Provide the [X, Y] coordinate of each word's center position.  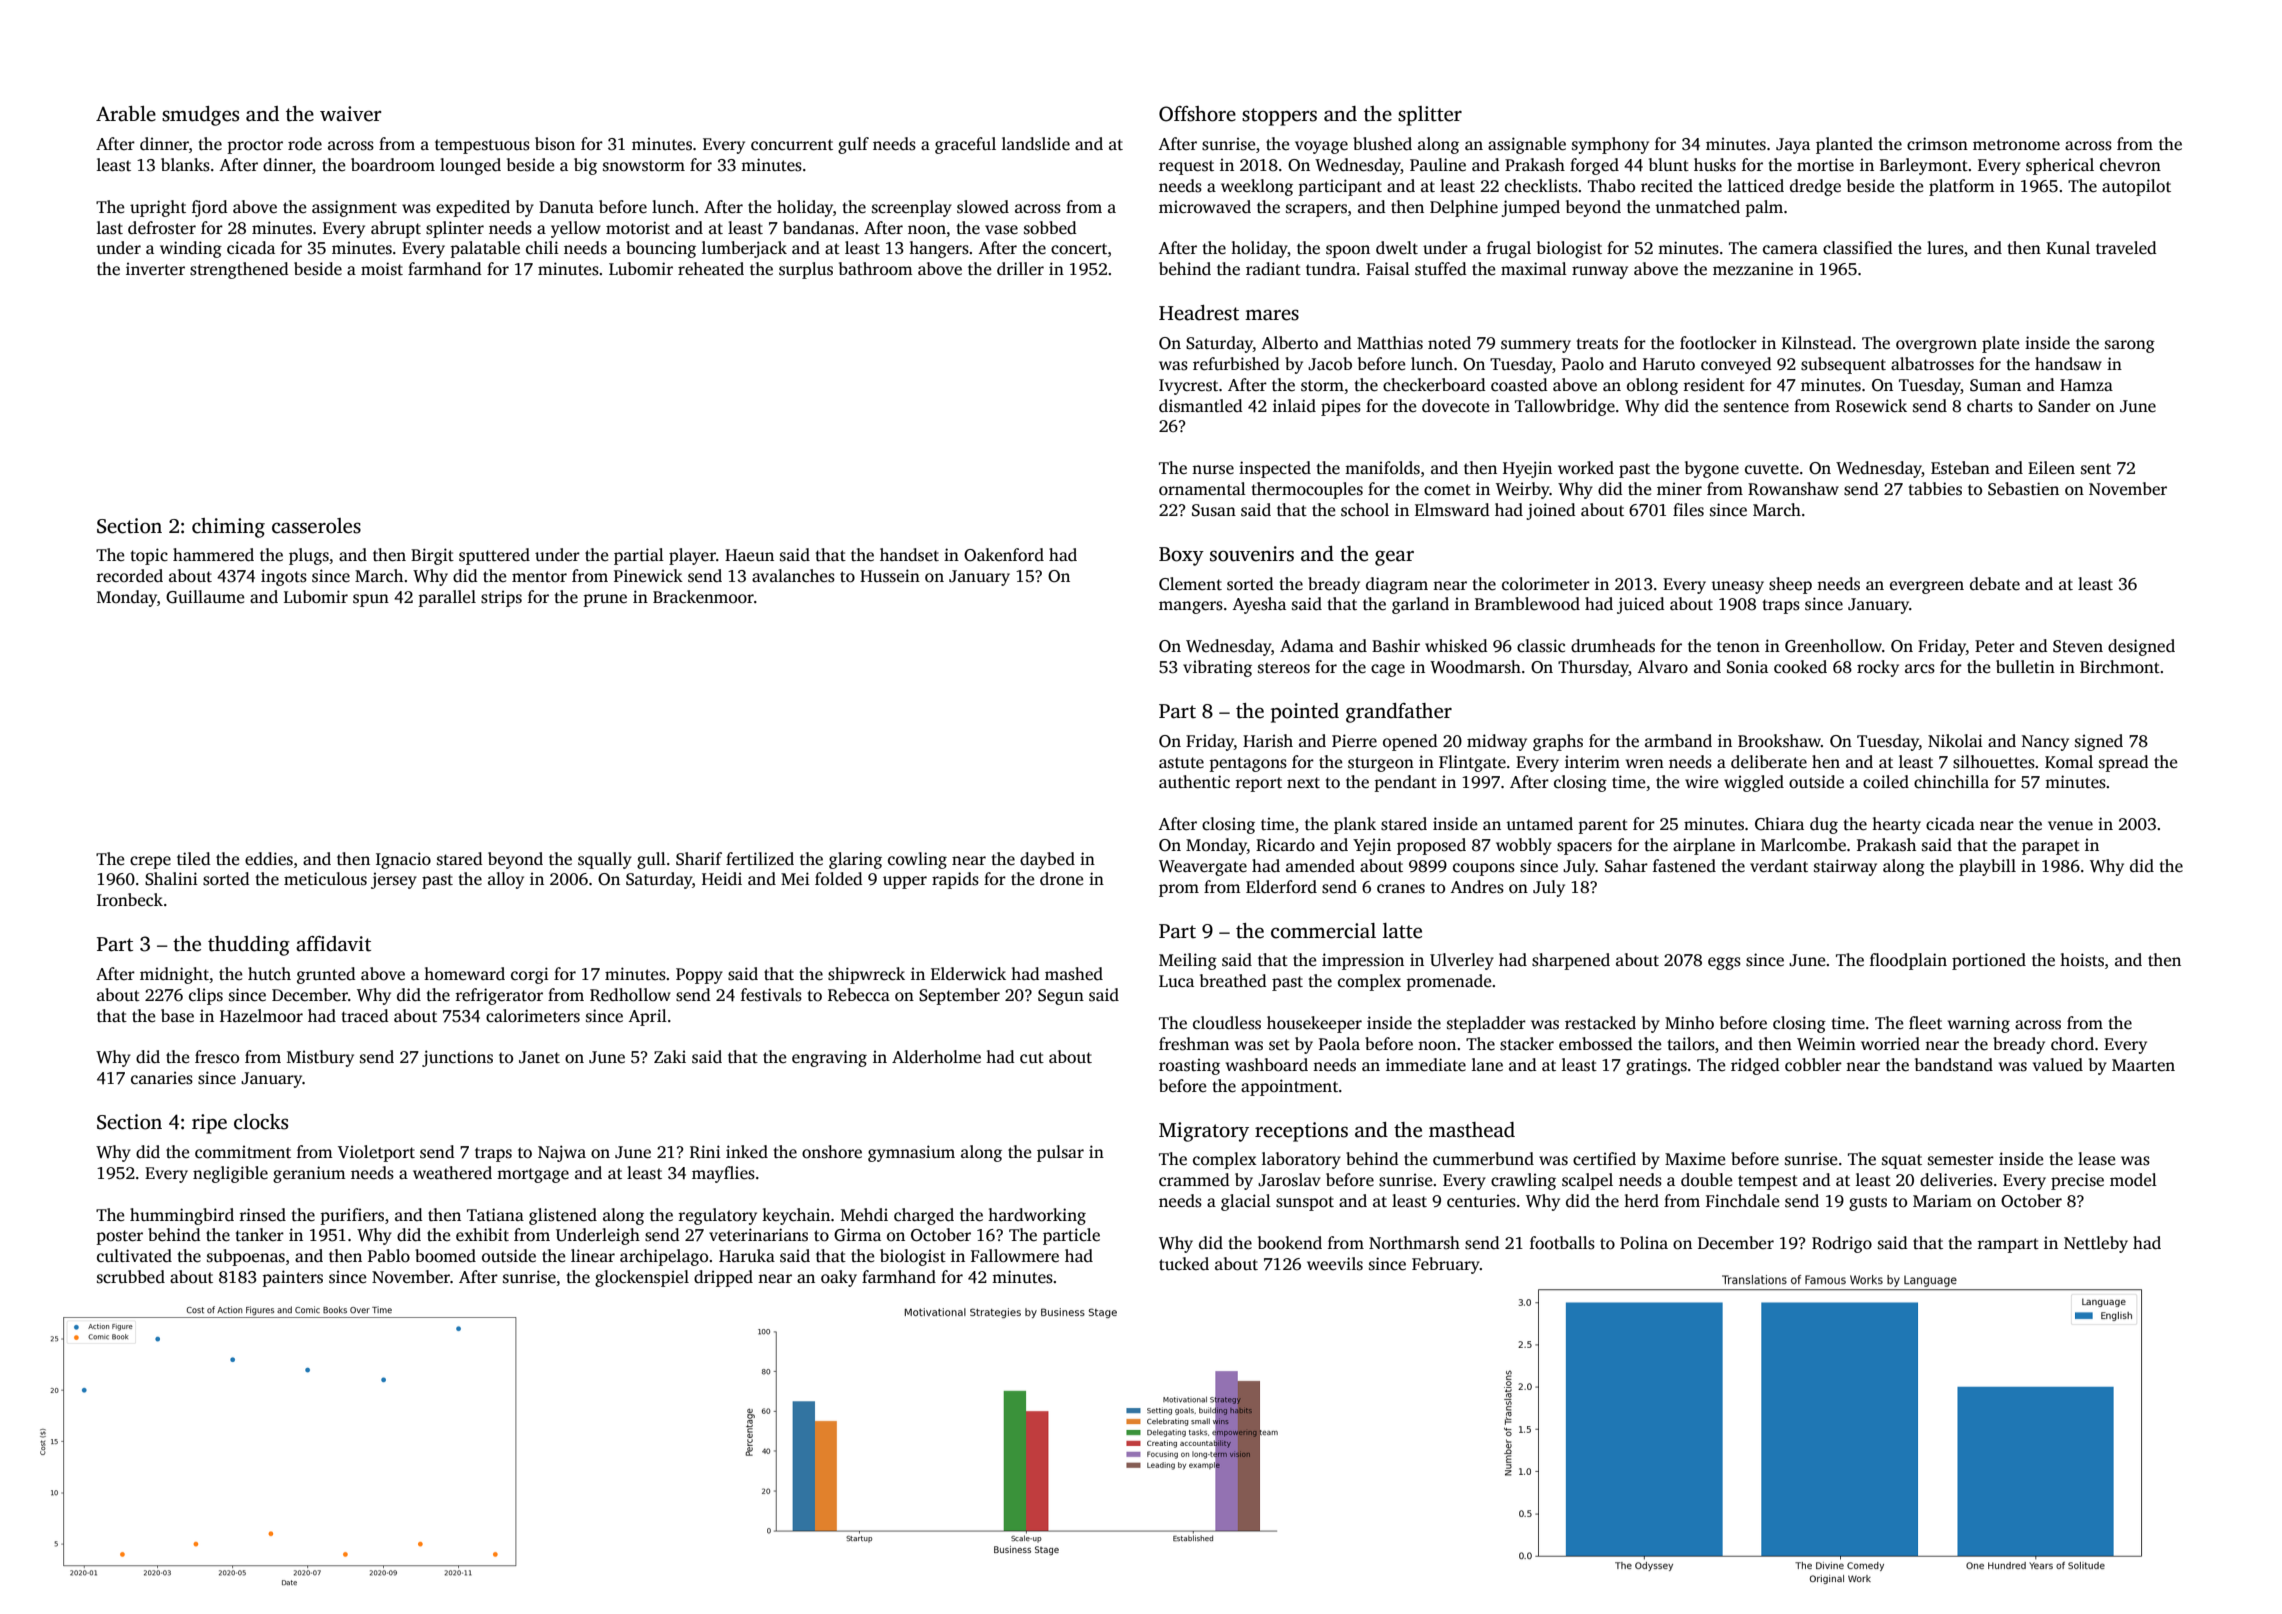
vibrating [1217, 668]
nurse [1213, 470]
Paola [1339, 1044]
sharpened [1571, 961]
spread [2124, 763]
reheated [711, 269]
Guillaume [205, 597]
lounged [470, 166]
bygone [1712, 469]
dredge [1815, 187]
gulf [853, 145]
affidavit [333, 944]
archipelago [664, 1257]
